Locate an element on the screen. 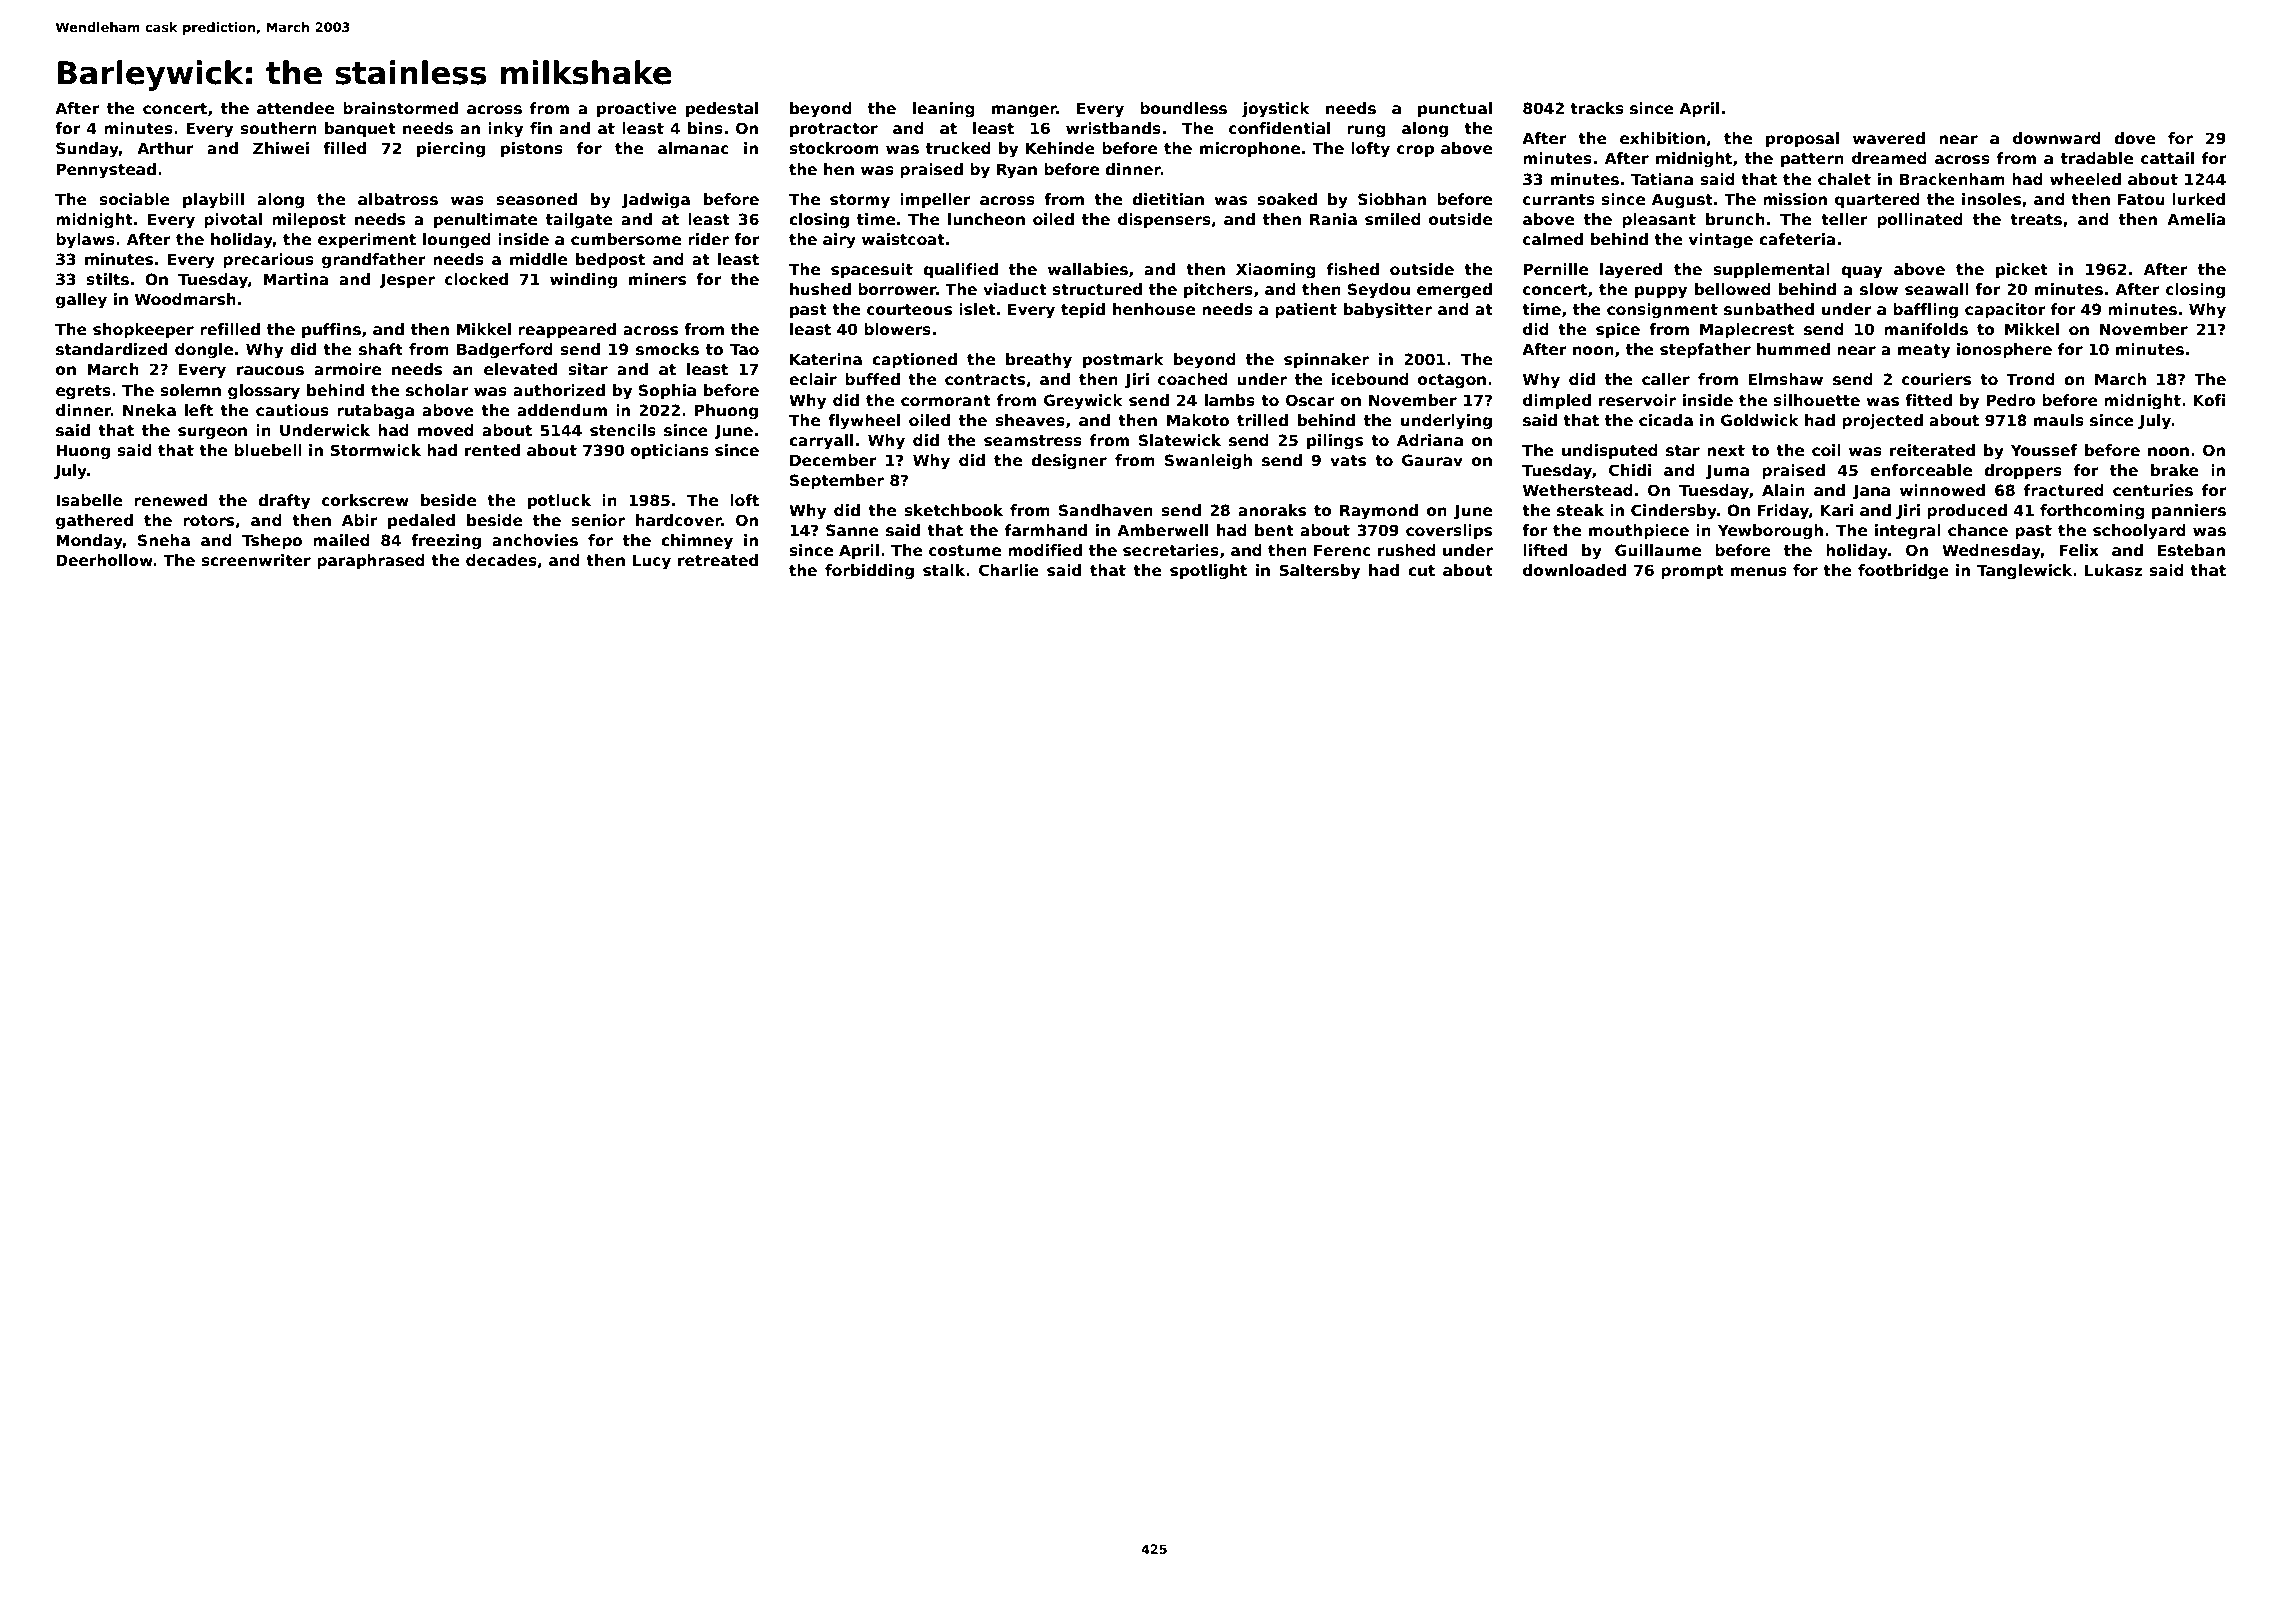  Stormwick is located at coordinates (375, 450).
